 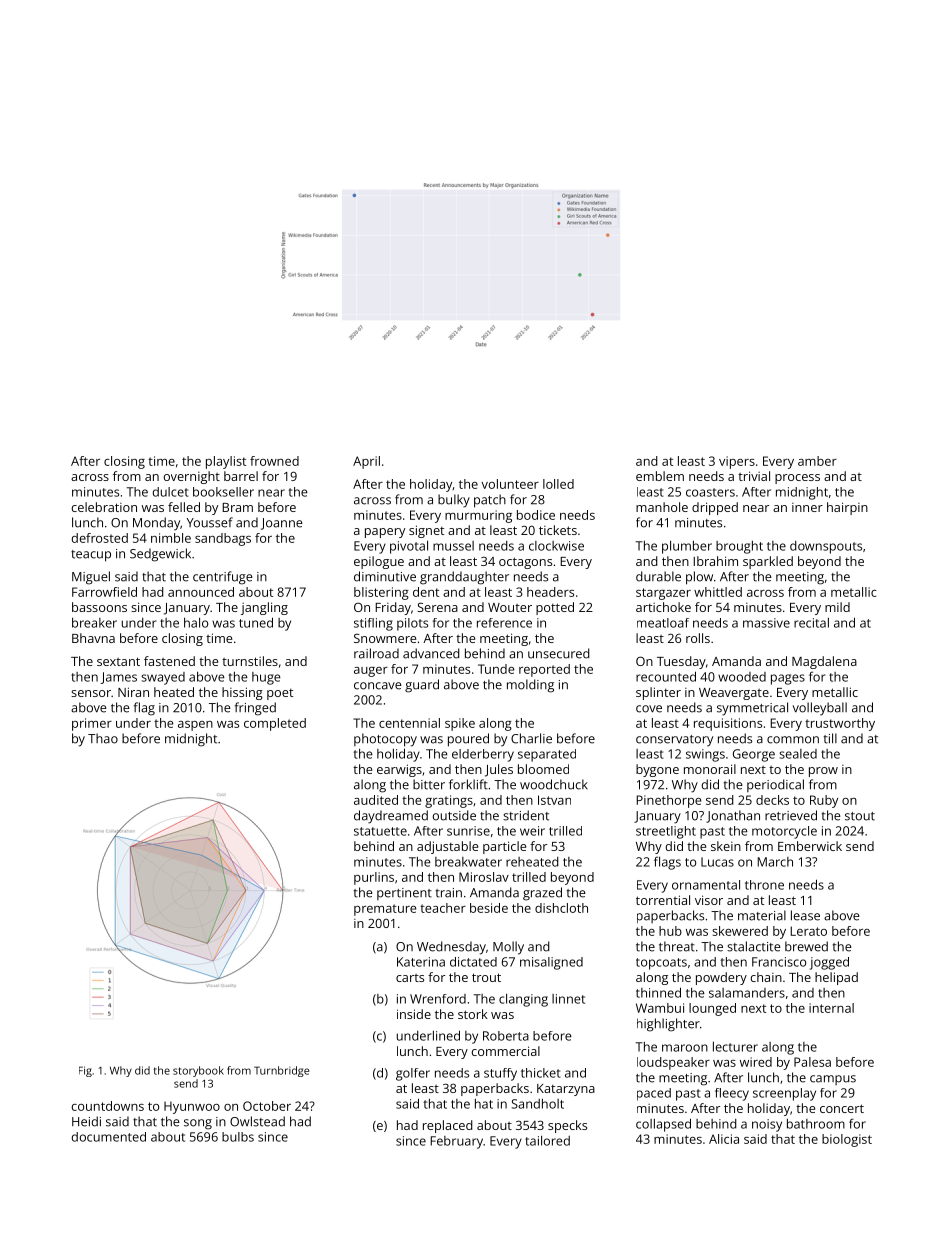 I want to click on Emberwick, so click(x=810, y=846).
